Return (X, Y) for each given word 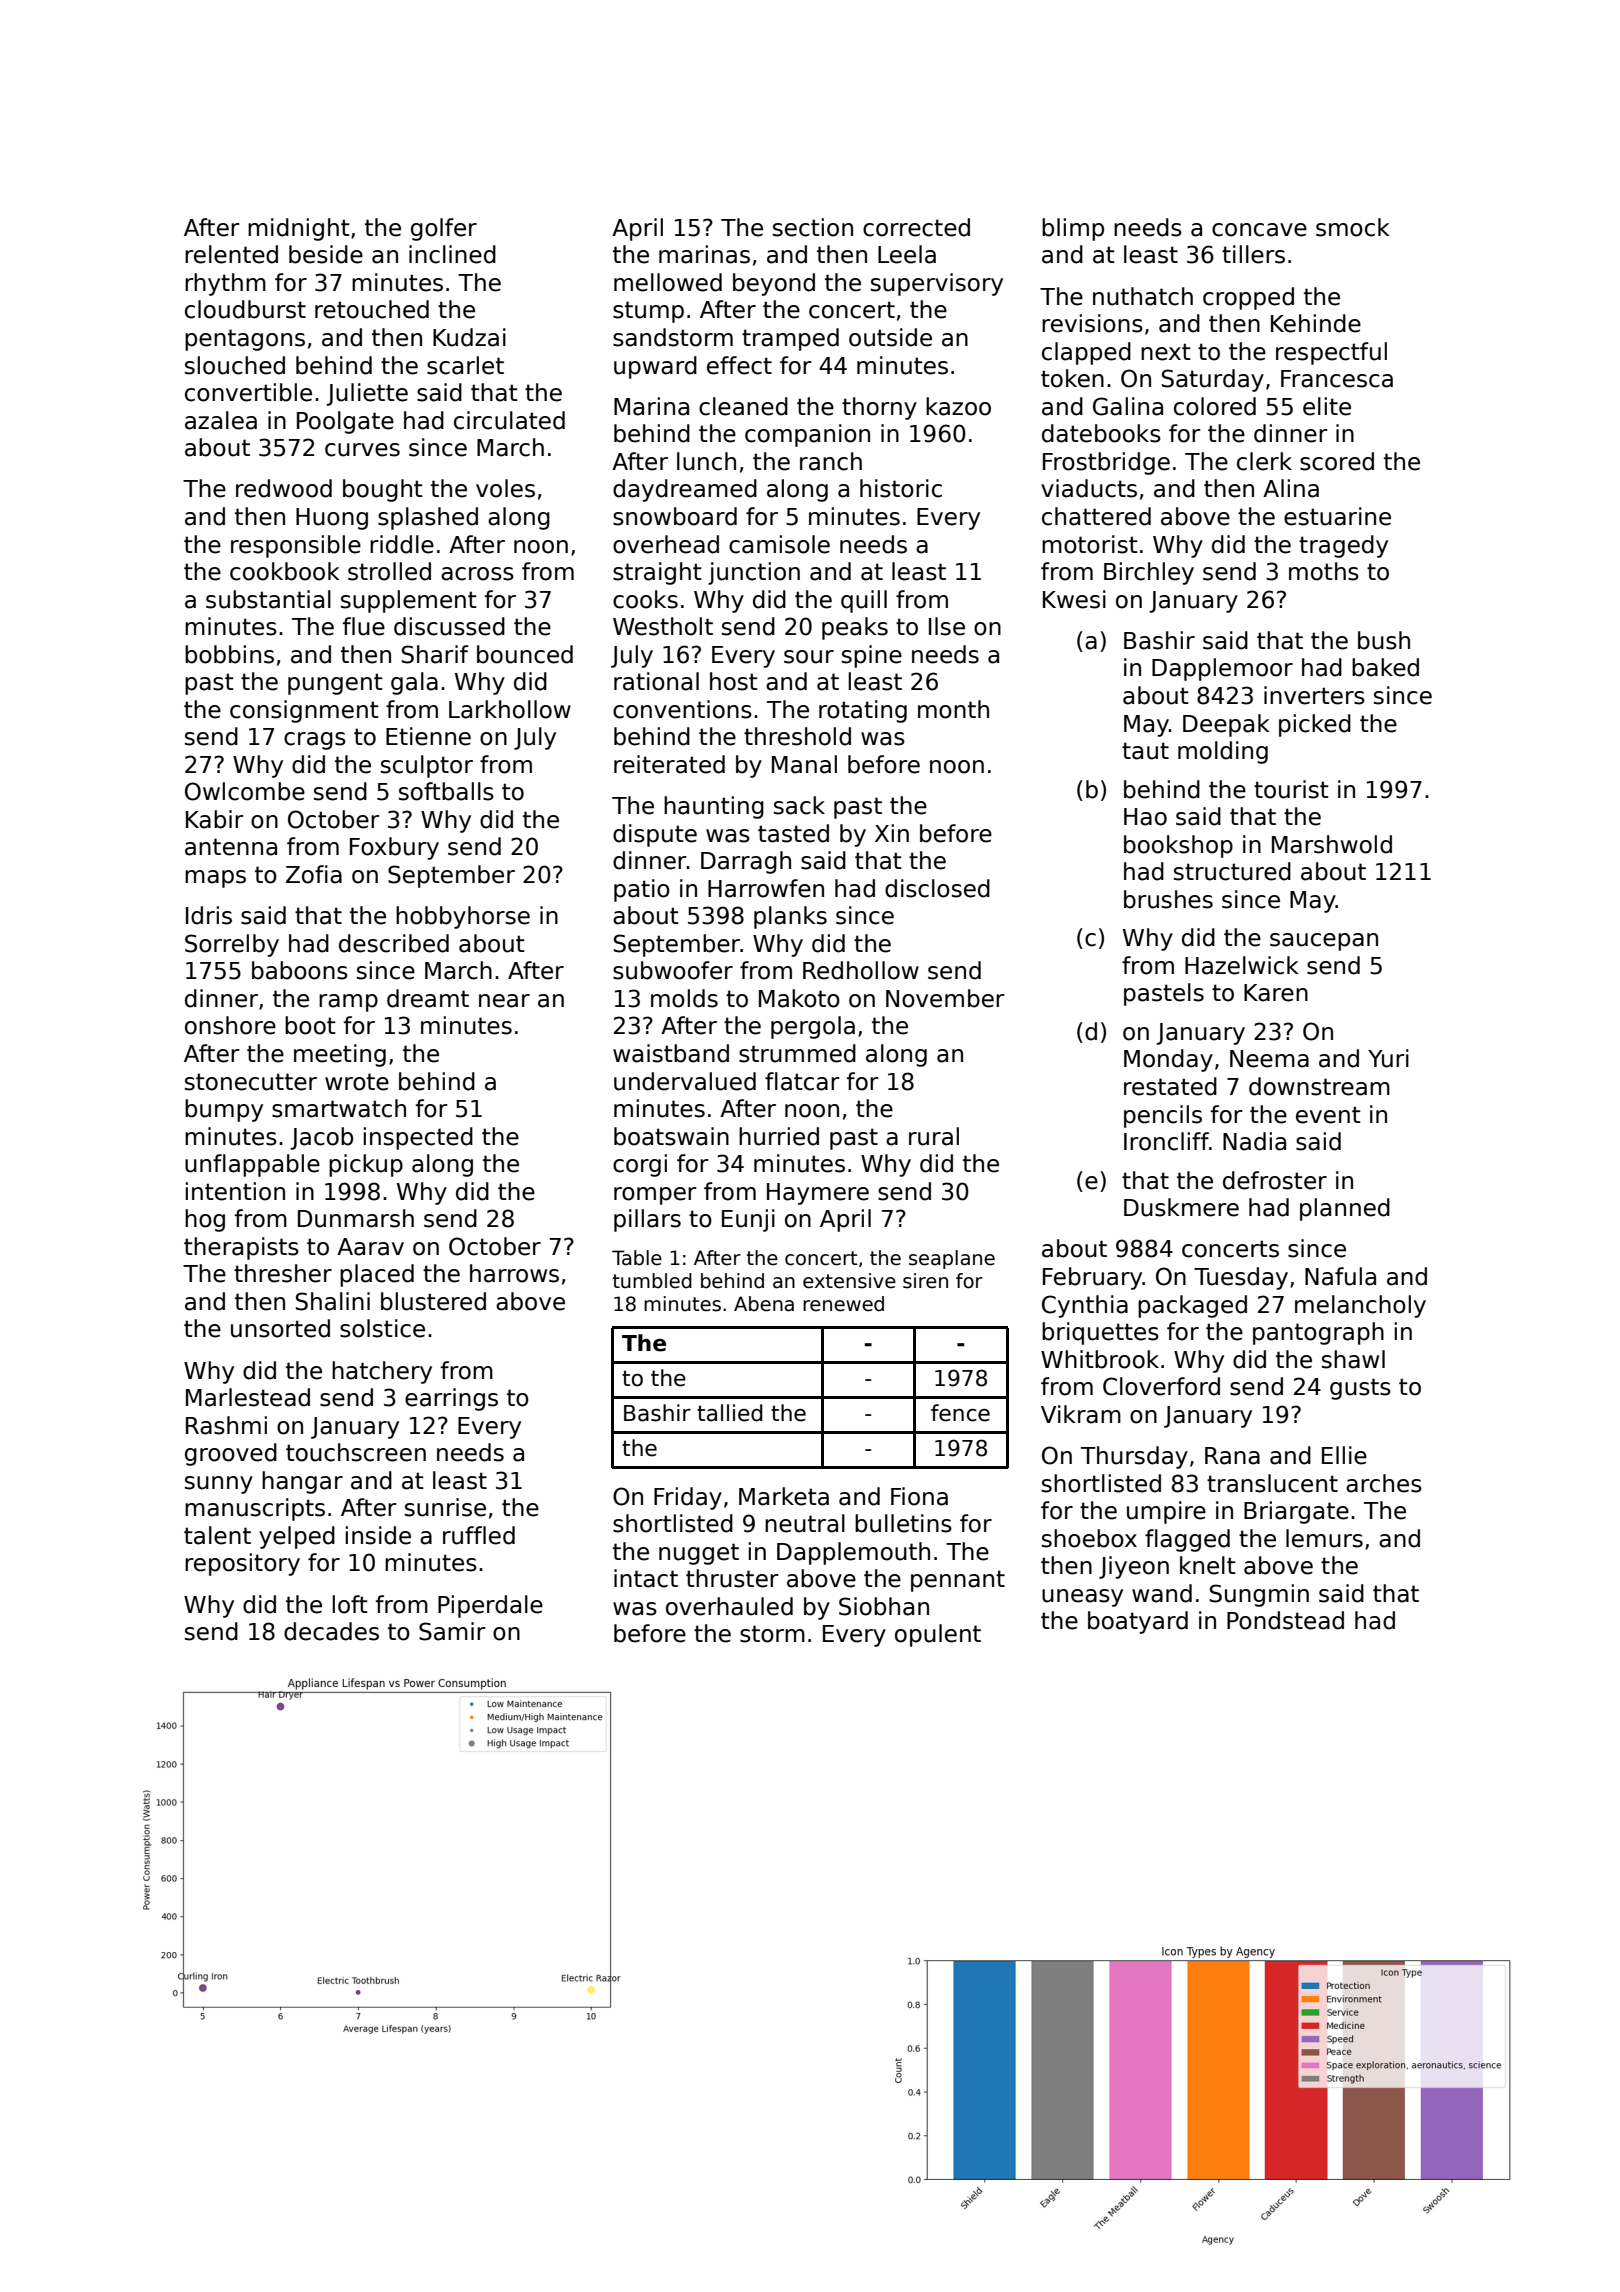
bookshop (1178, 846)
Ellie (1344, 1455)
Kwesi (1074, 599)
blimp (1073, 229)
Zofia (314, 874)
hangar (302, 1482)
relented (231, 254)
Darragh (746, 862)
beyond (774, 284)
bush (1384, 640)
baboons (300, 970)
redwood (284, 488)
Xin (892, 833)
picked (1315, 725)
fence (960, 1413)
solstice (382, 1328)
